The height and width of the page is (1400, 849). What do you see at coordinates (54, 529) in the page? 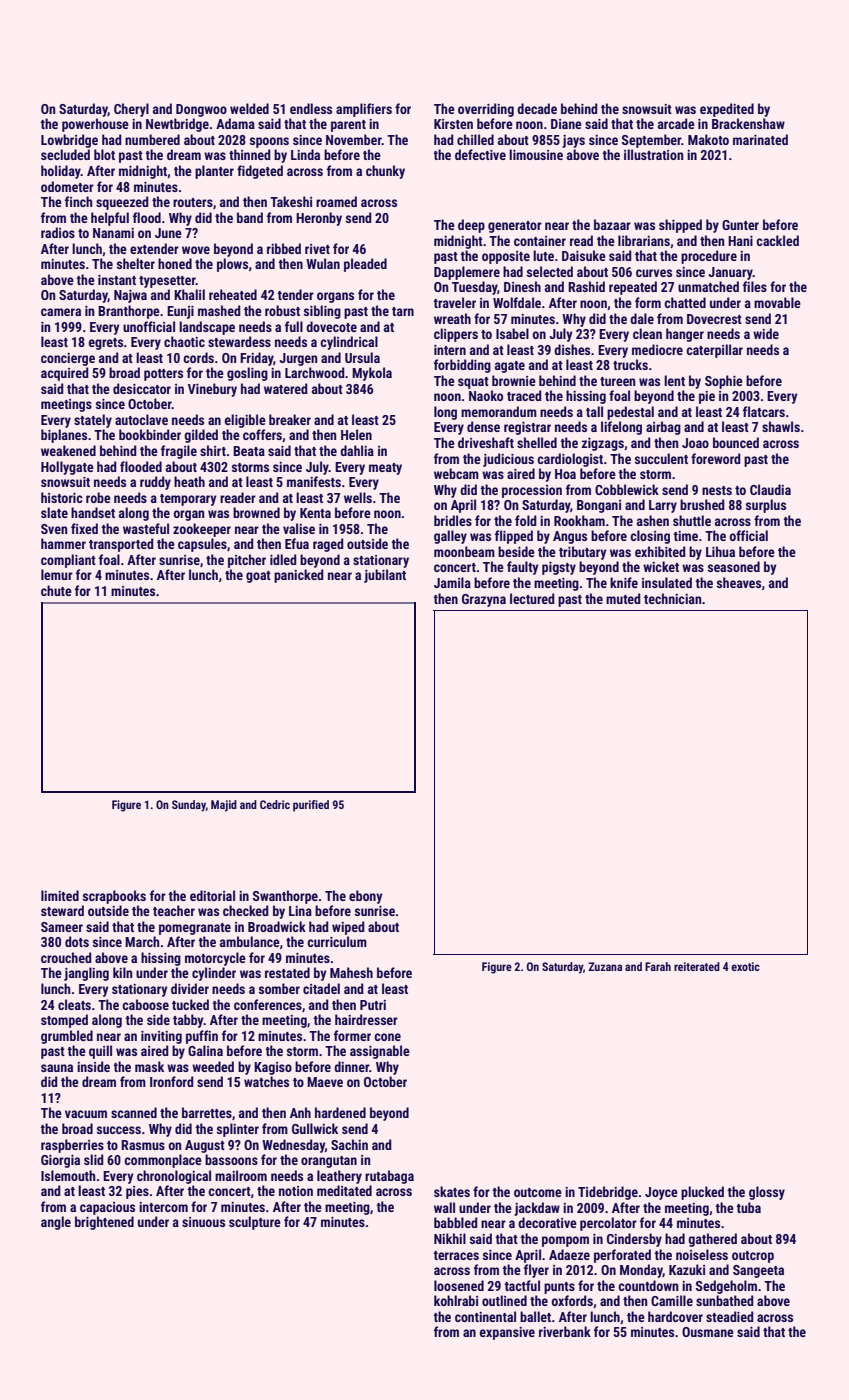
I see `Sven` at bounding box center [54, 529].
